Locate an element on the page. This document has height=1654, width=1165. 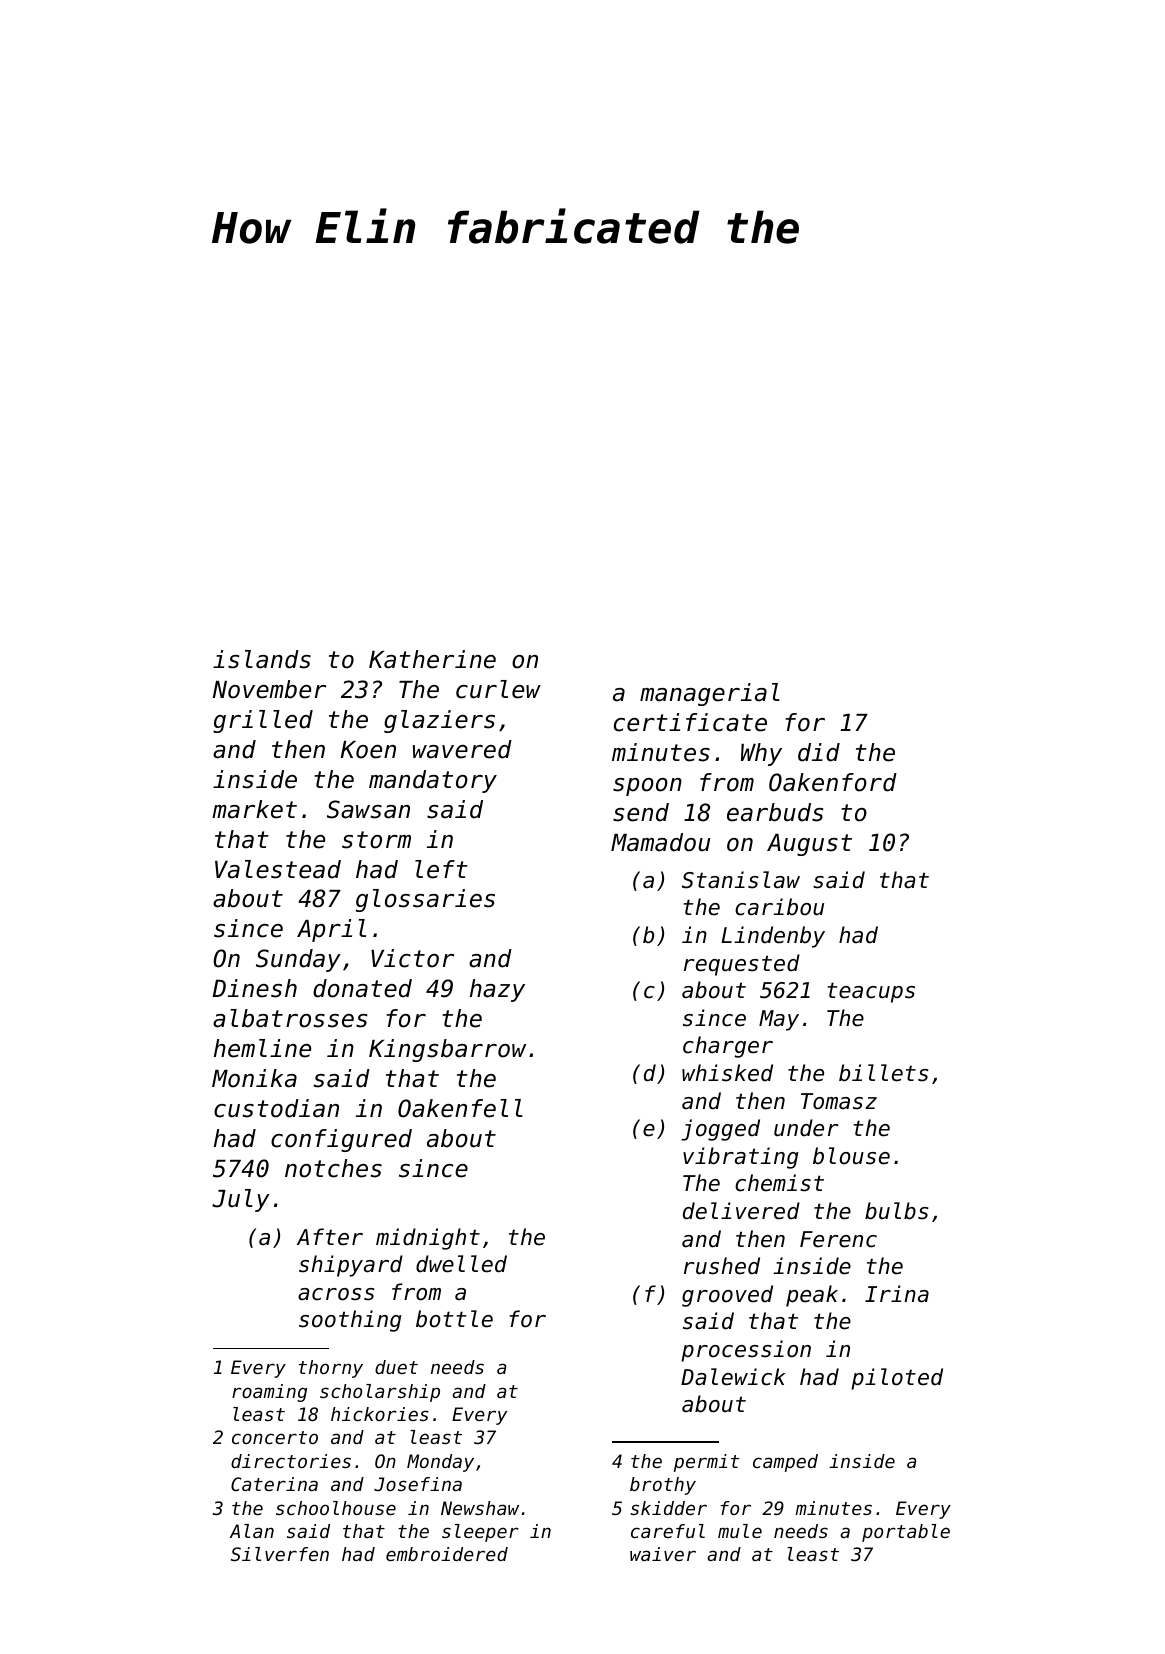
Koen is located at coordinates (368, 750).
